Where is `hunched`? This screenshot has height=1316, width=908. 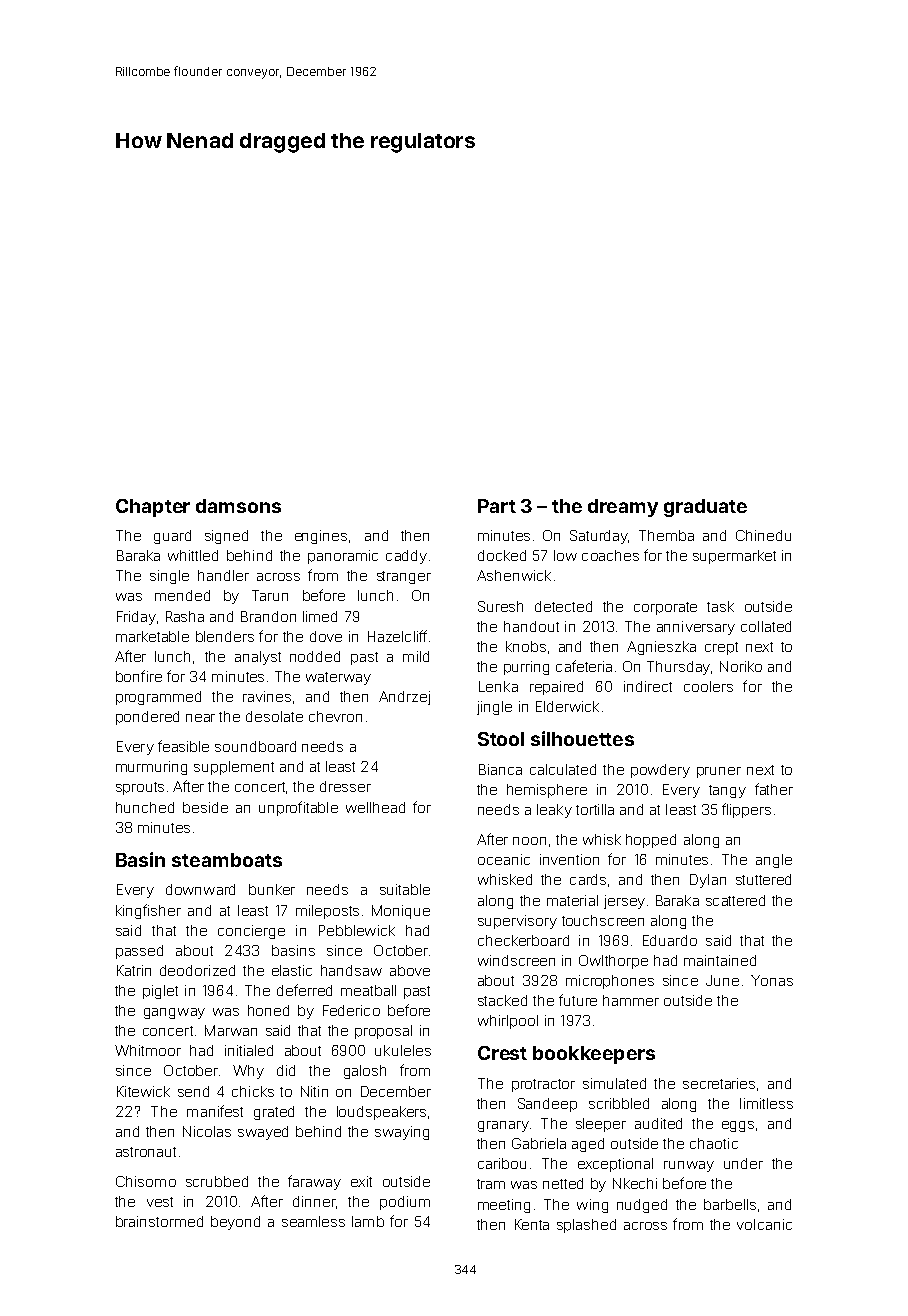 hunched is located at coordinates (145, 807).
